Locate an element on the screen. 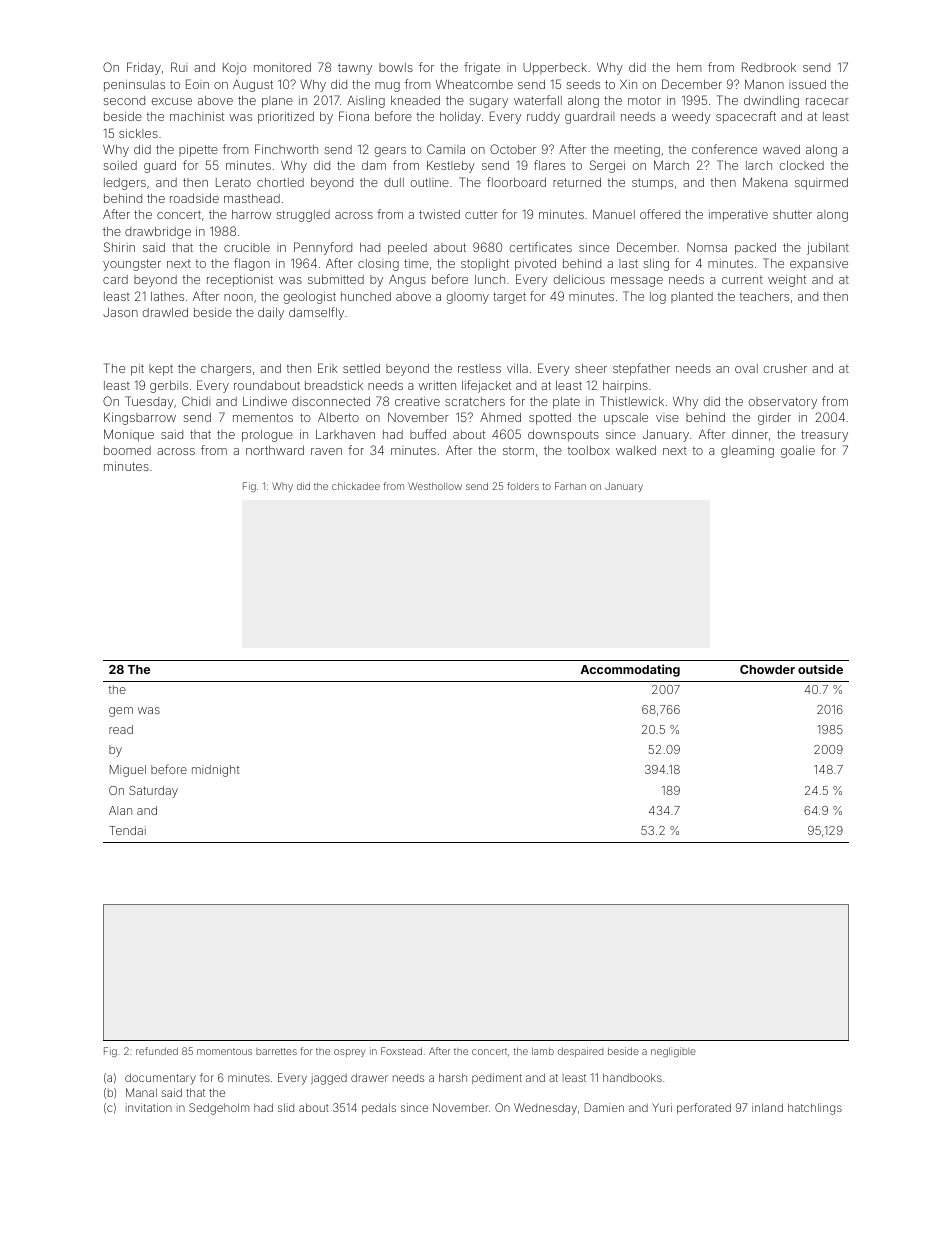  sickles is located at coordinates (138, 133).
